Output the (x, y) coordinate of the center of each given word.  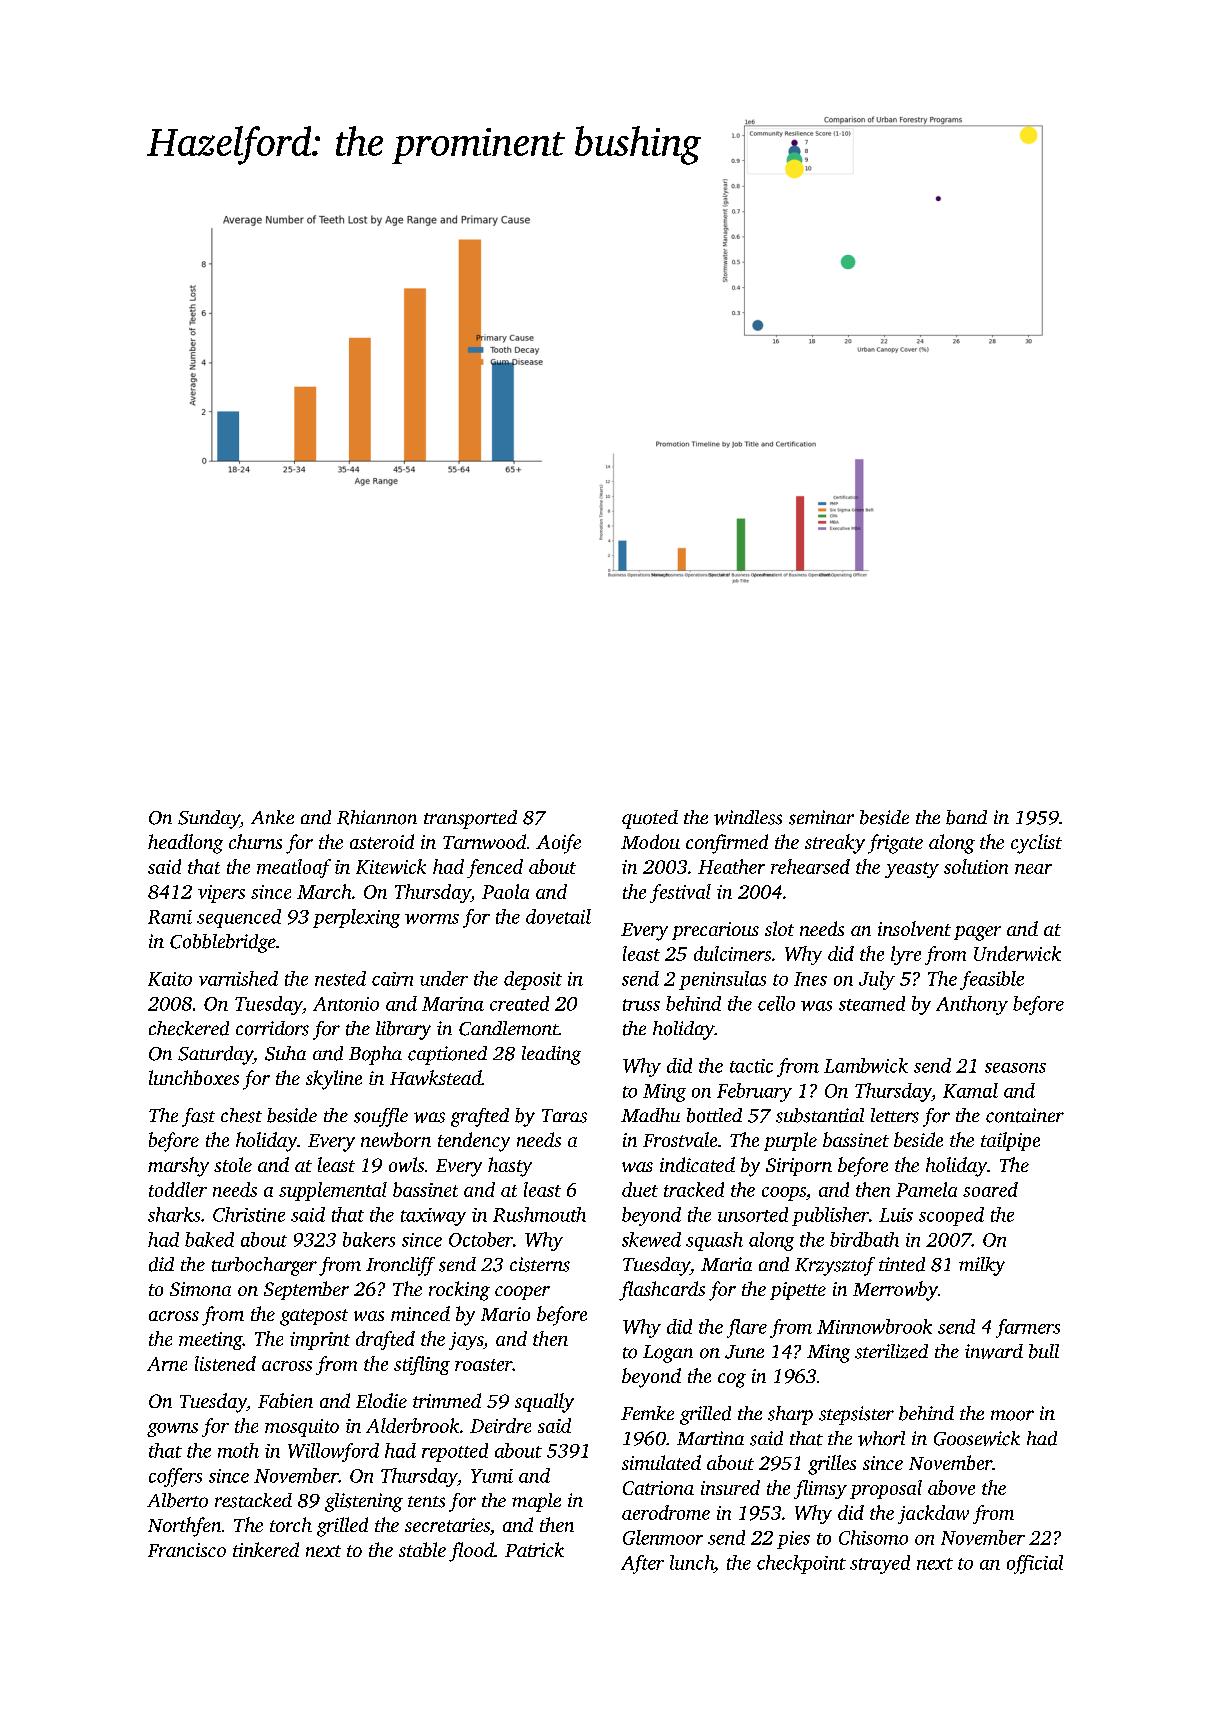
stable (422, 1549)
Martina (710, 1438)
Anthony (972, 1005)
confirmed (727, 844)
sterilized (891, 1351)
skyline (334, 1080)
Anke (272, 817)
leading (551, 1055)
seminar (821, 817)
